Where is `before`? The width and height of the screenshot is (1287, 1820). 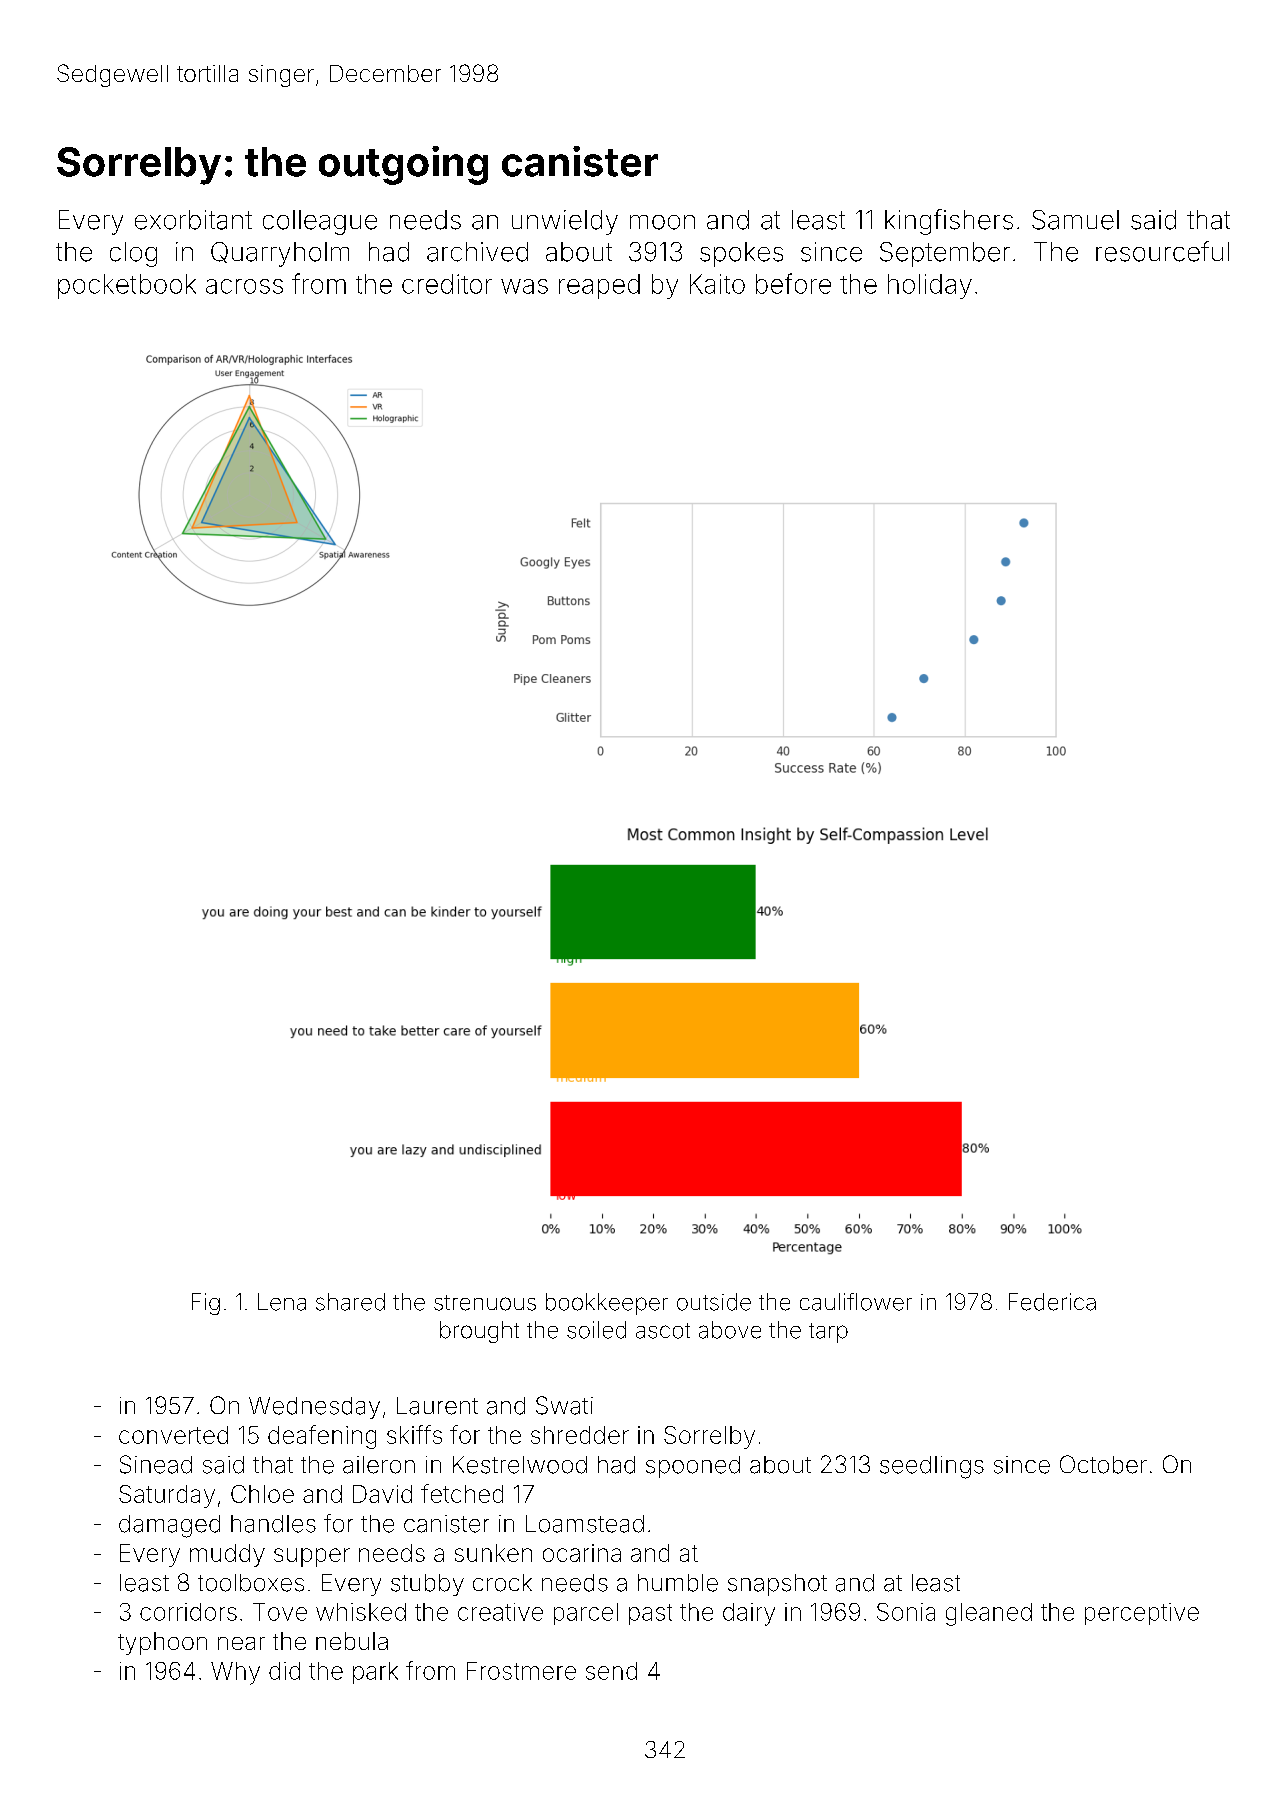 before is located at coordinates (793, 283).
